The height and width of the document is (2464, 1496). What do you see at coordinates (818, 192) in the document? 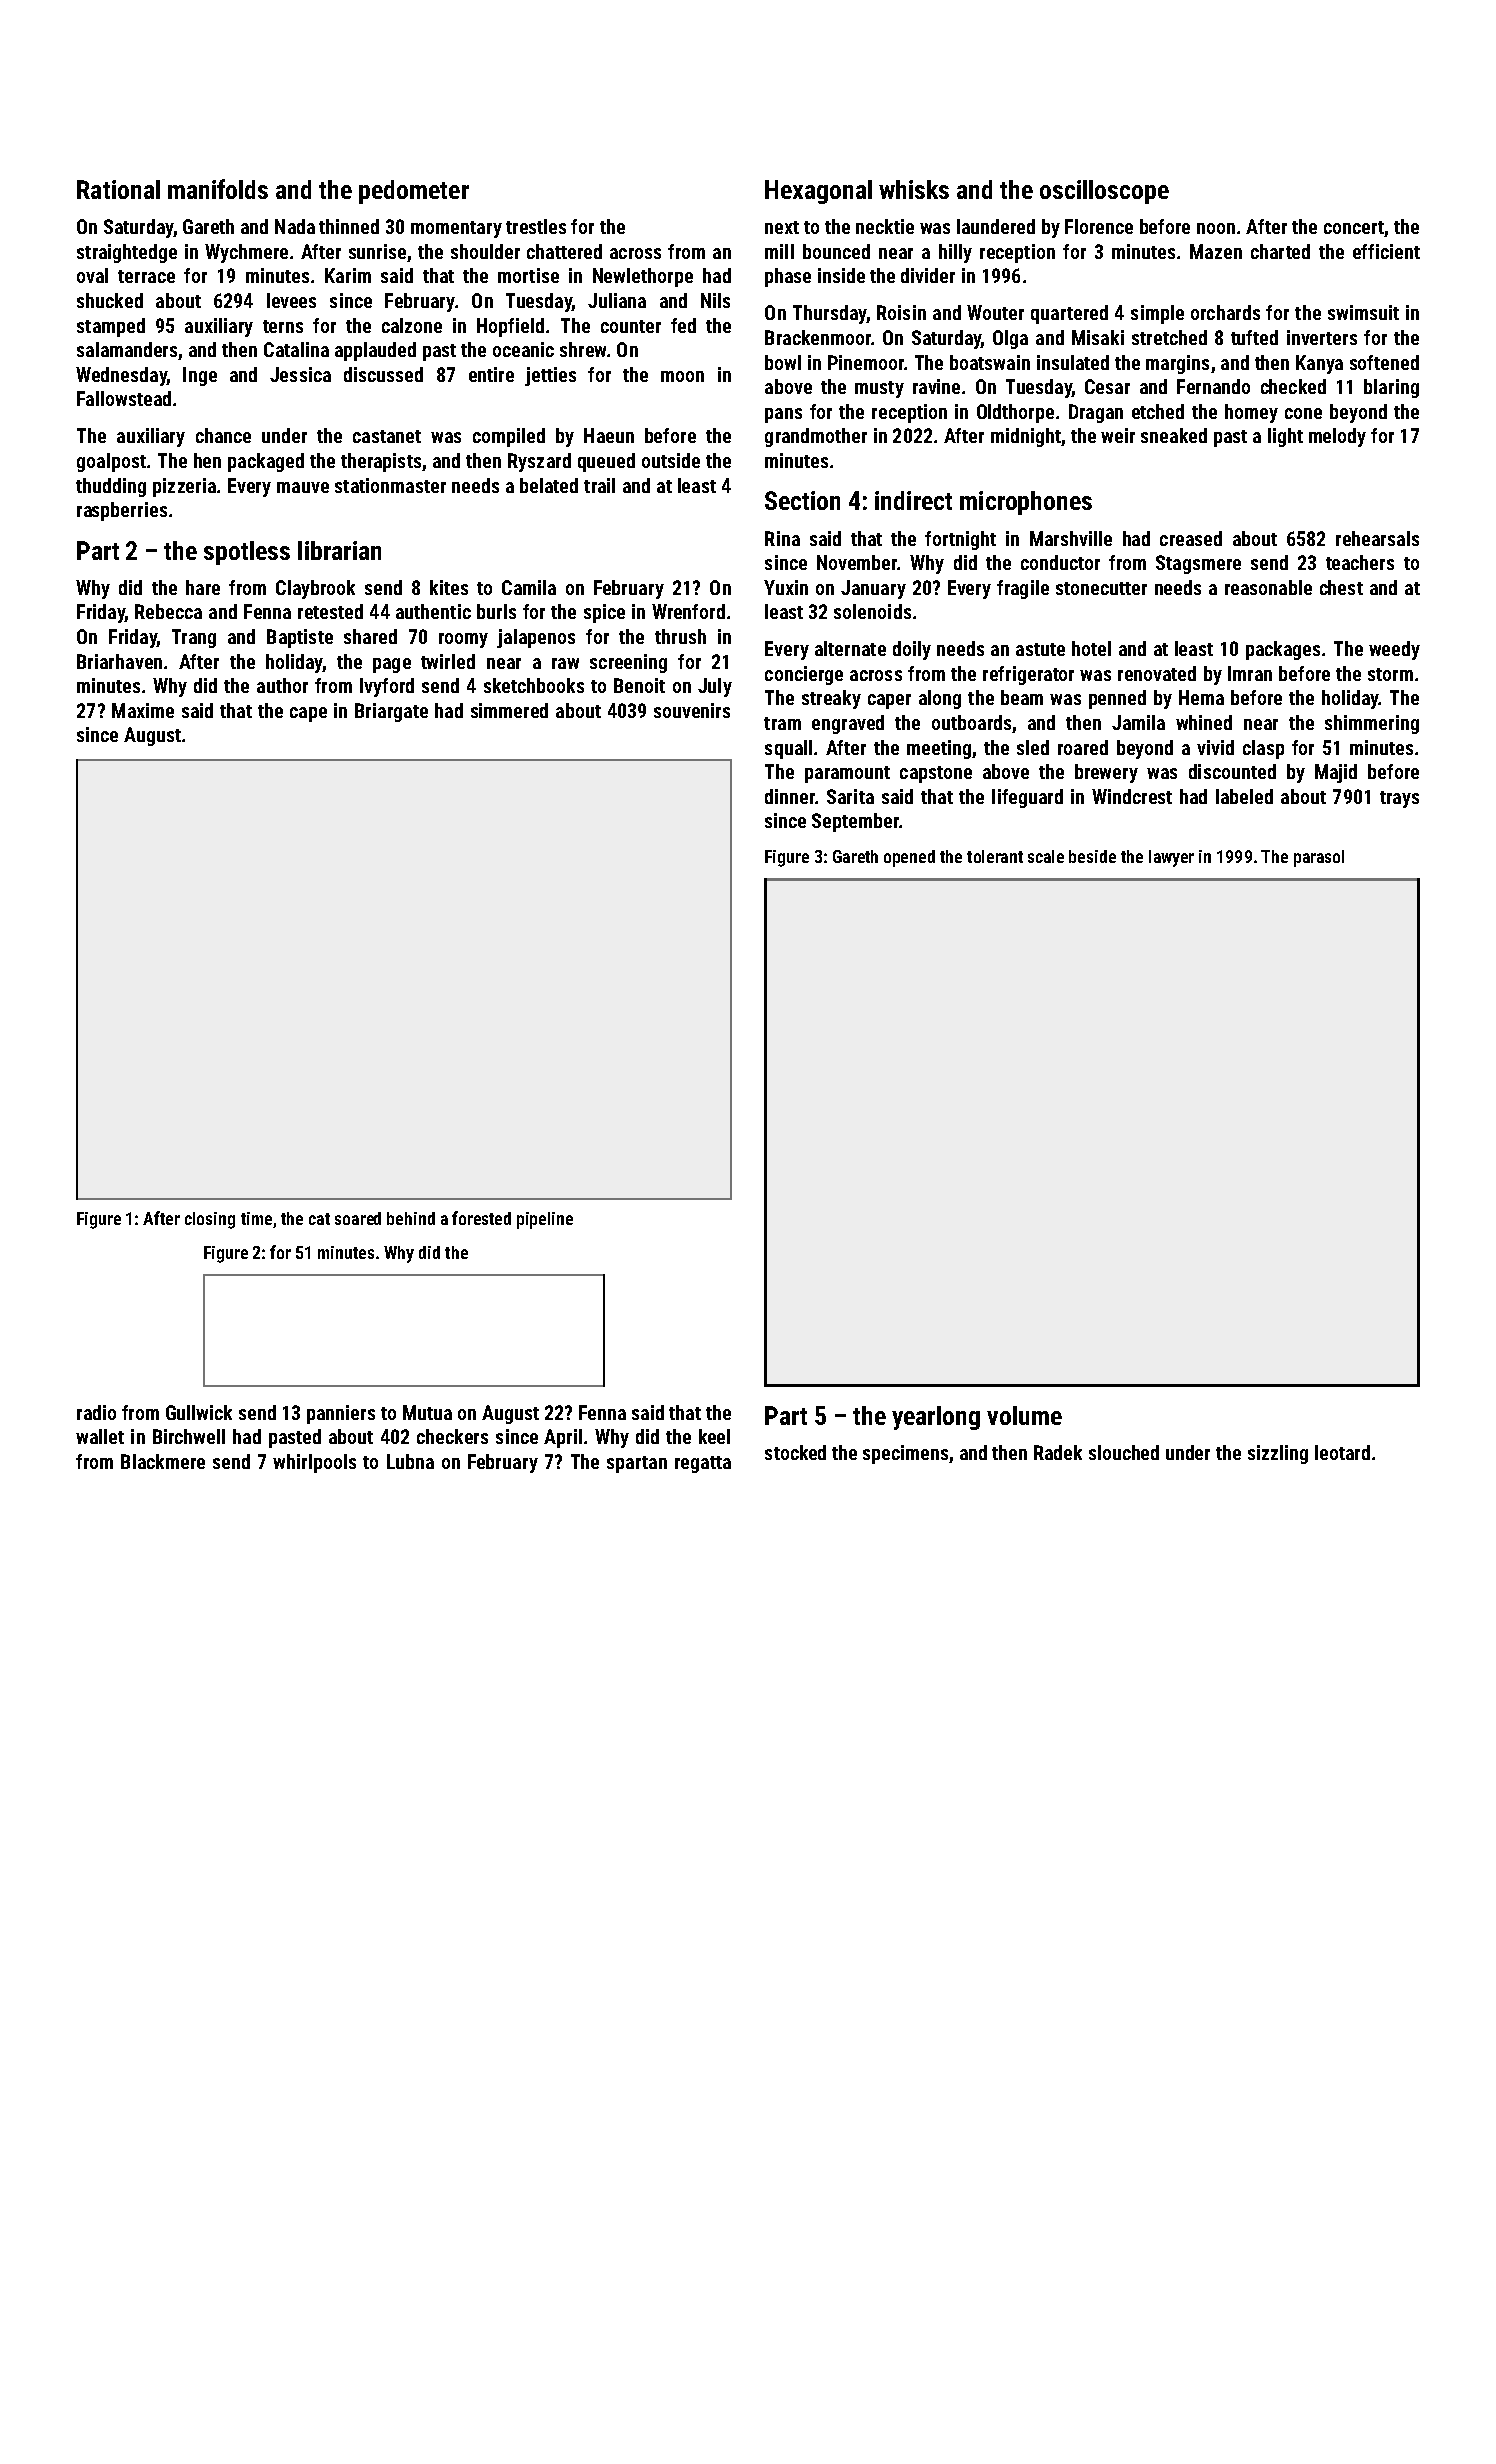
I see `Hexagonal` at bounding box center [818, 192].
